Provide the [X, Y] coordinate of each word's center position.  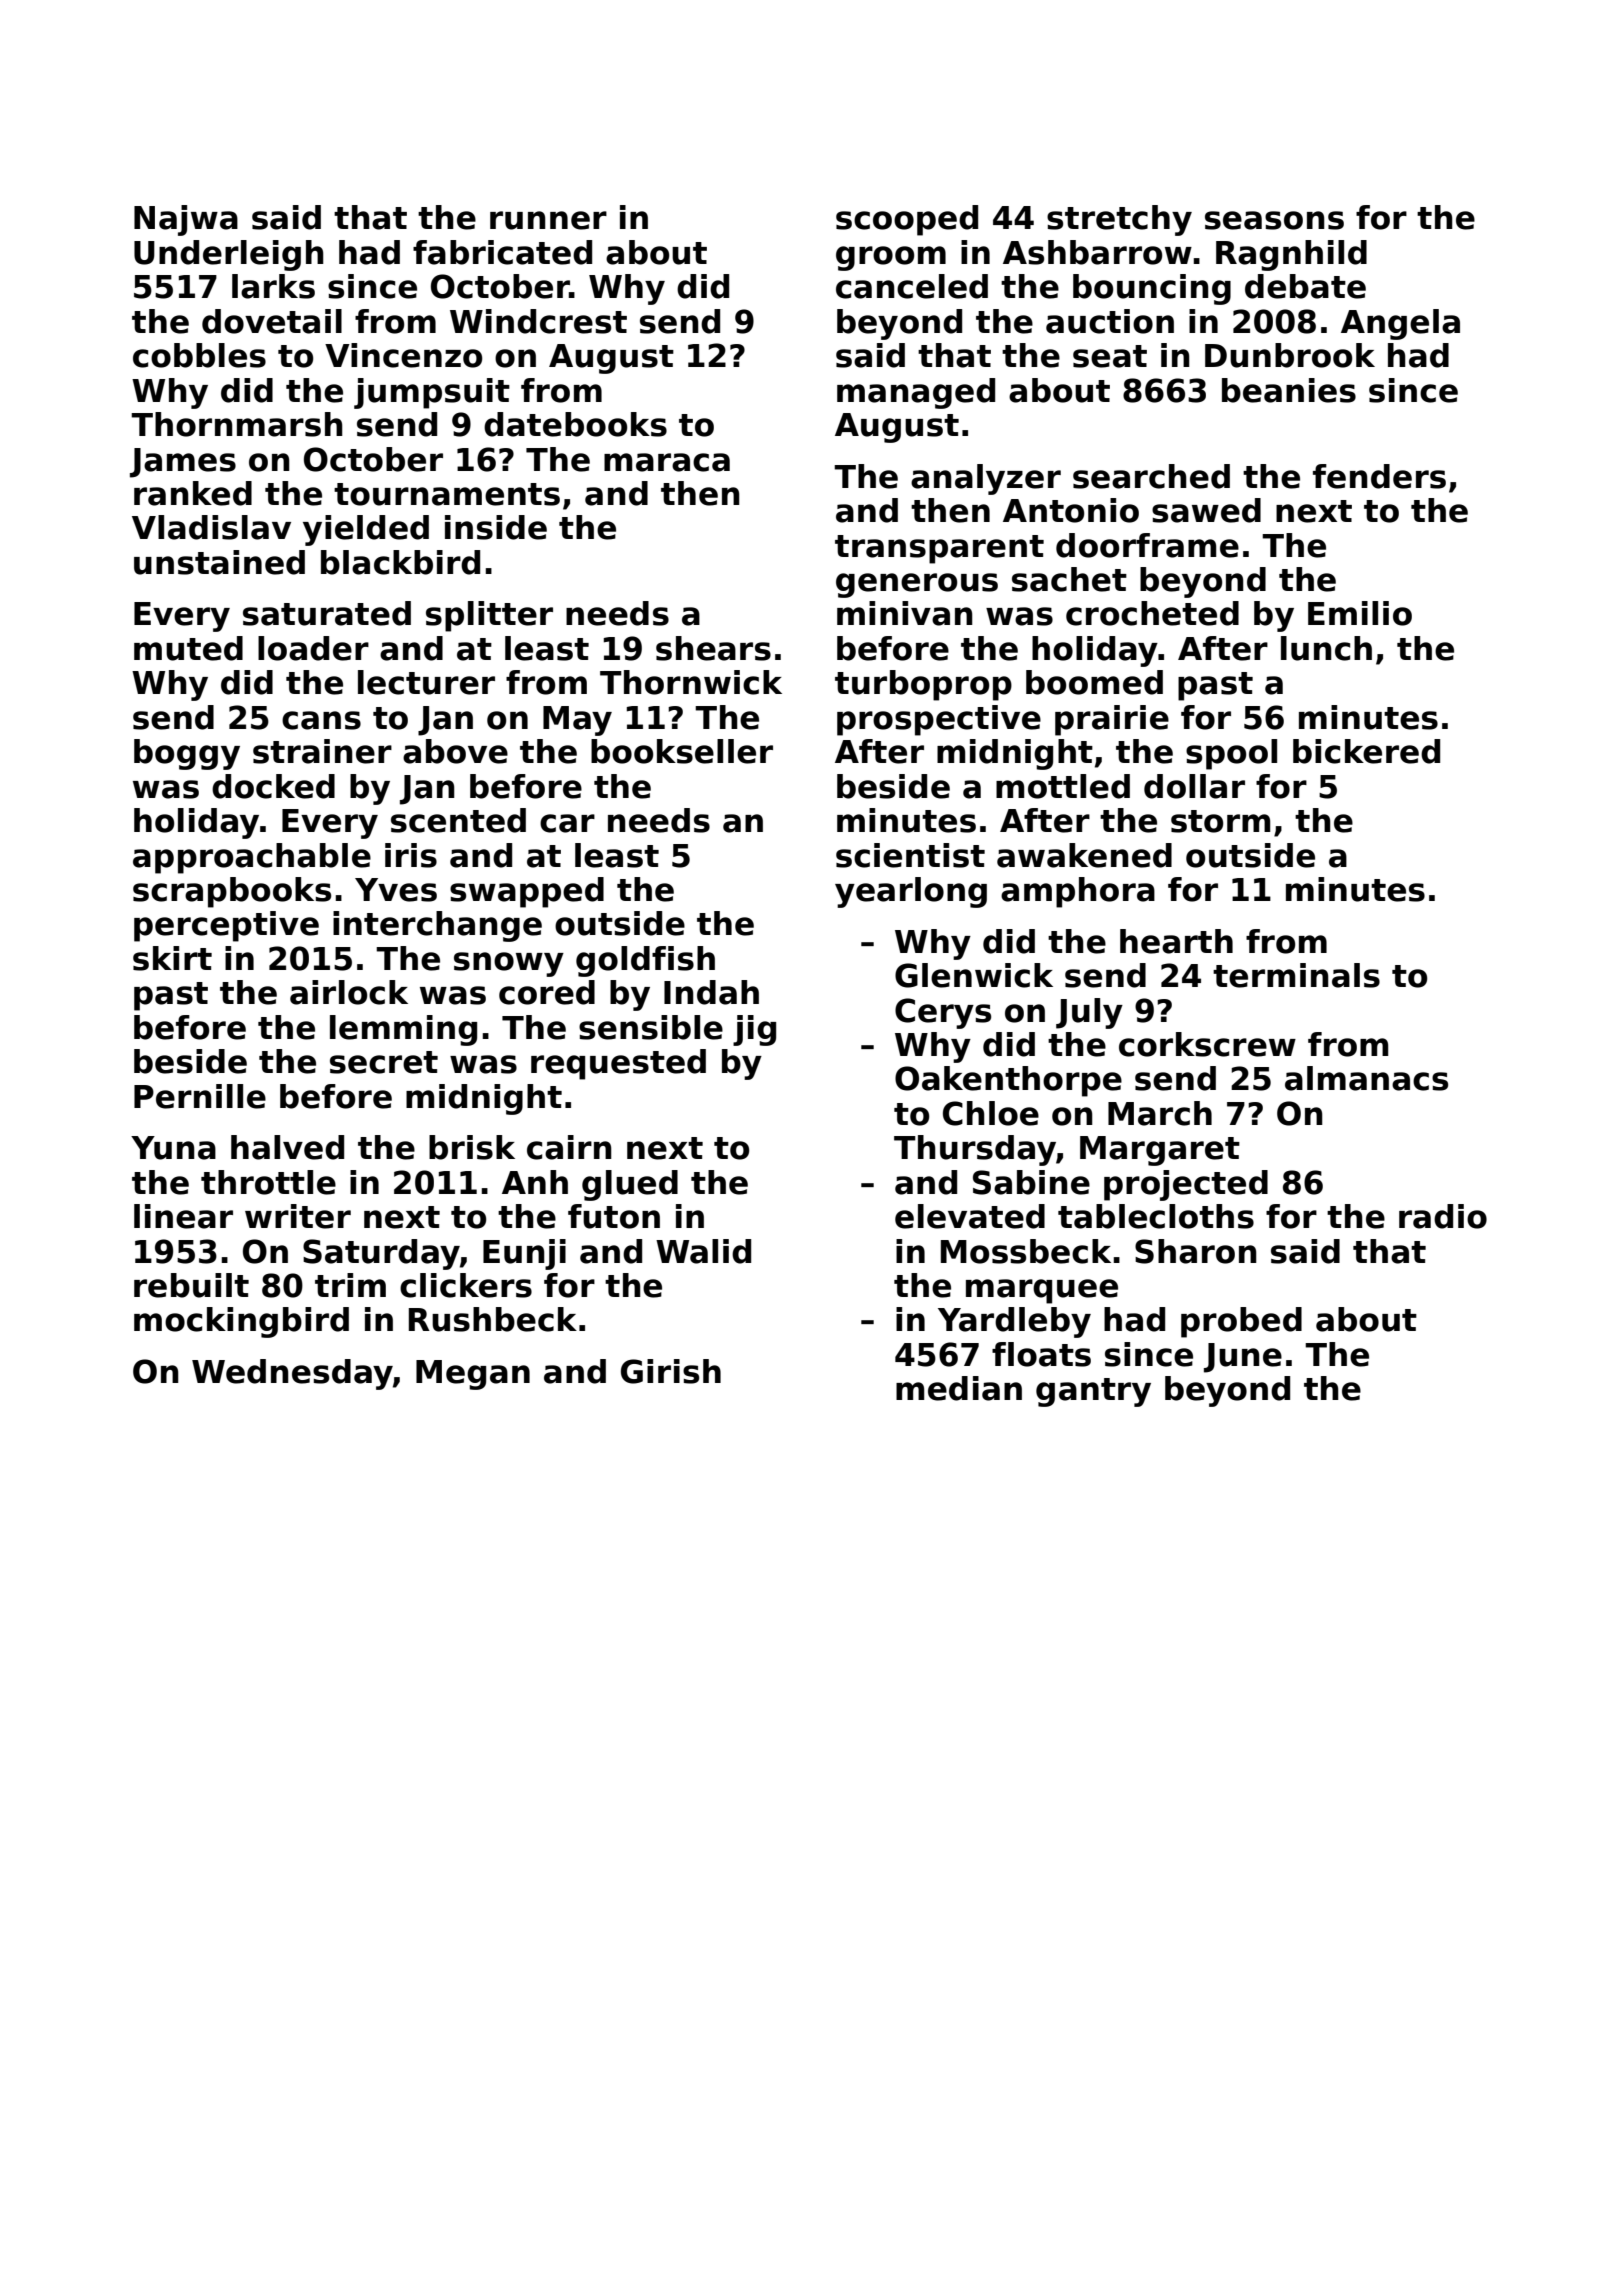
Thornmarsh [237, 424]
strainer [322, 751]
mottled [1063, 786]
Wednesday [292, 1374]
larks [273, 286]
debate [1305, 286]
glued [630, 1185]
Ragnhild [1291, 255]
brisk [472, 1147]
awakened [1084, 855]
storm [1220, 821]
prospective [939, 720]
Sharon [1196, 1251]
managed [916, 393]
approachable [252, 858]
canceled [912, 286]
